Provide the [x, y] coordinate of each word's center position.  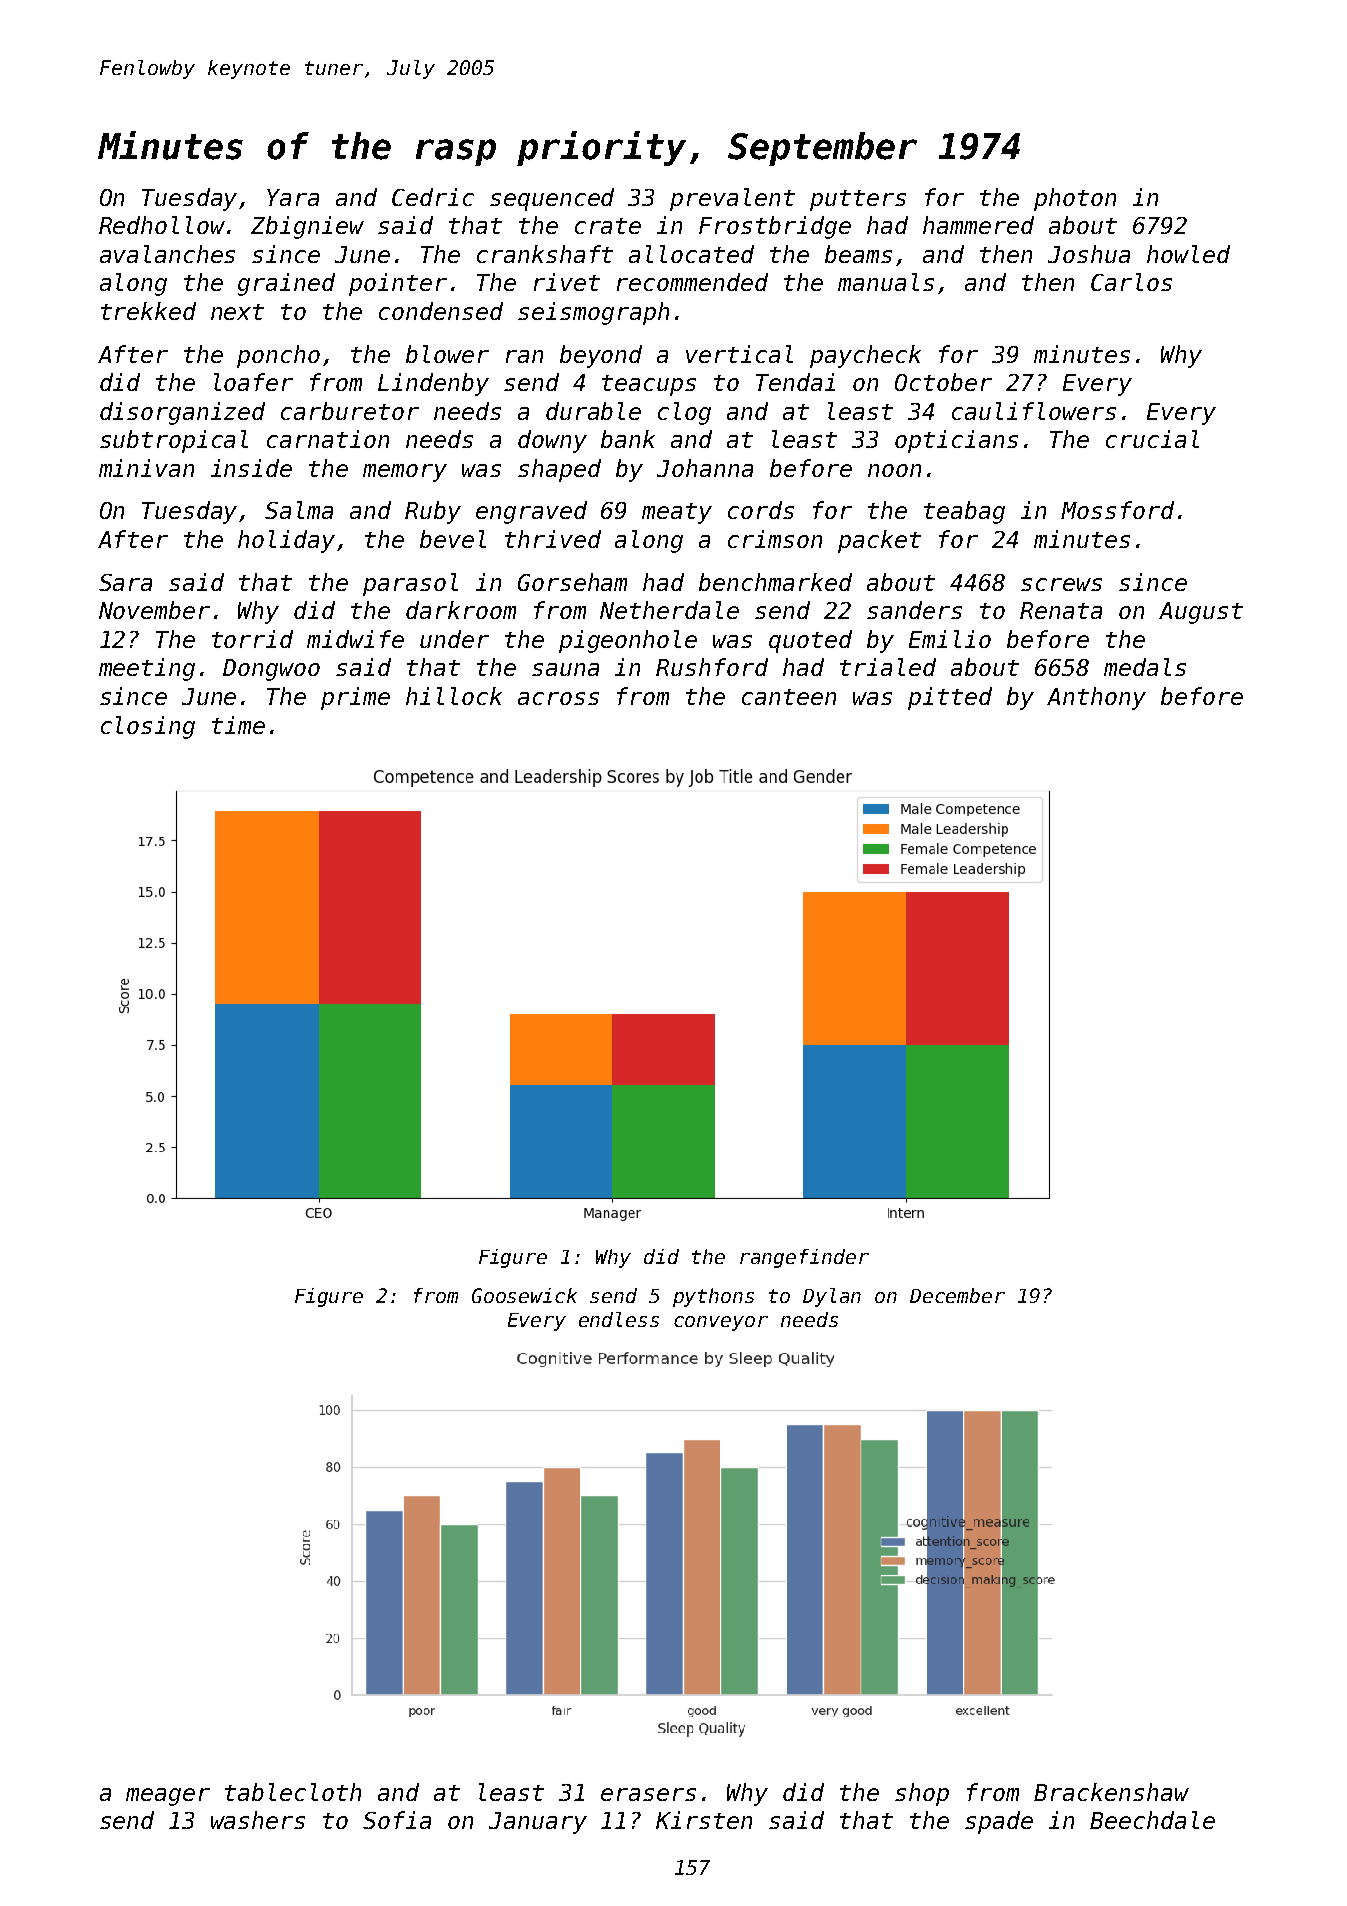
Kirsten [704, 1820]
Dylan [832, 1297]
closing [148, 727]
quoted [810, 641]
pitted [950, 698]
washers [258, 1820]
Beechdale [1152, 1820]
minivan [146, 468]
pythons [713, 1297]
